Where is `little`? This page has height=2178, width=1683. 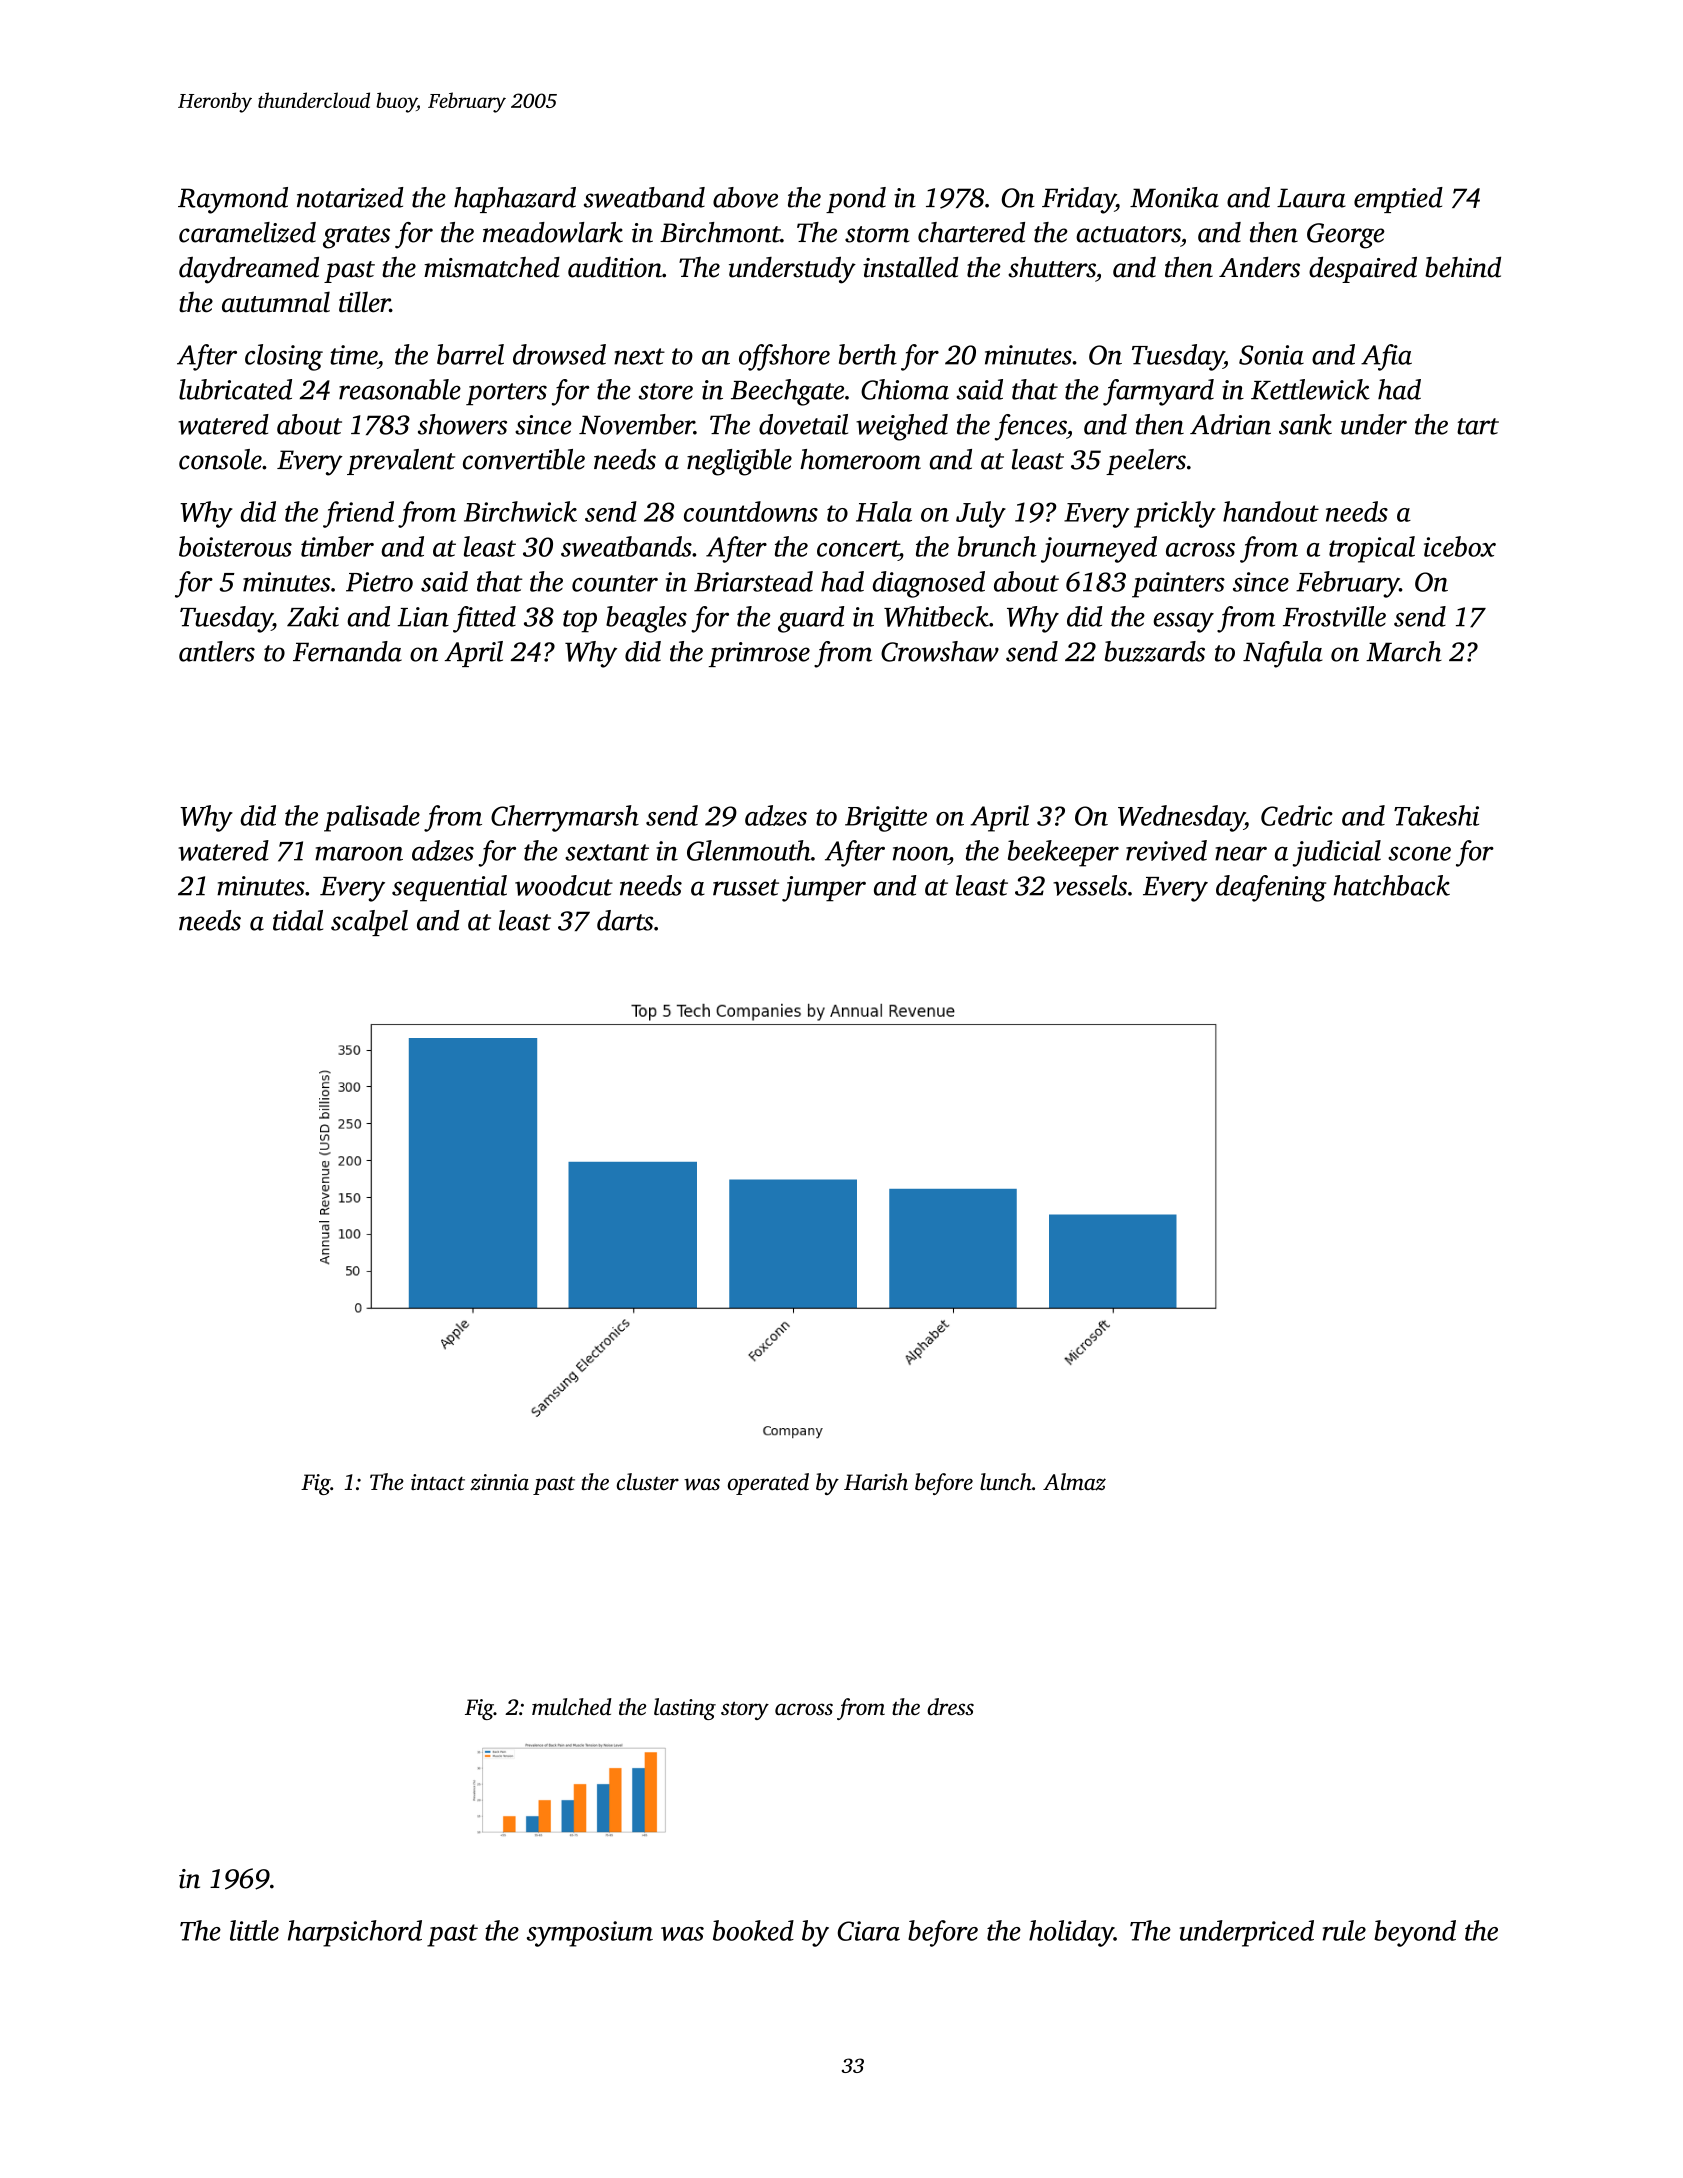
little is located at coordinates (254, 1930).
